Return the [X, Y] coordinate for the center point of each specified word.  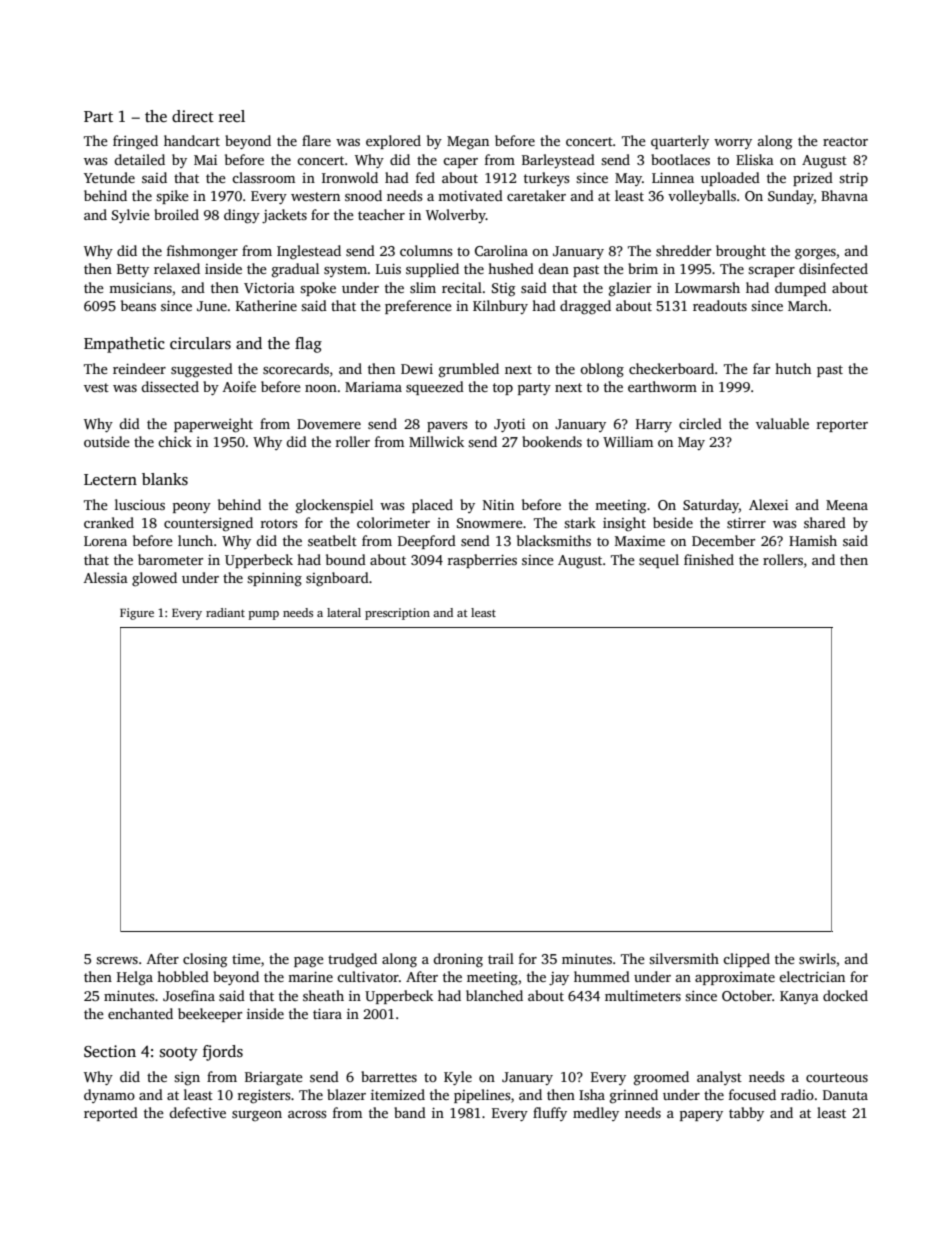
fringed [135, 142]
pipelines [482, 1096]
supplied [432, 270]
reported [111, 1114]
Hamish [813, 540]
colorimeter [393, 522]
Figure [137, 614]
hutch [793, 368]
